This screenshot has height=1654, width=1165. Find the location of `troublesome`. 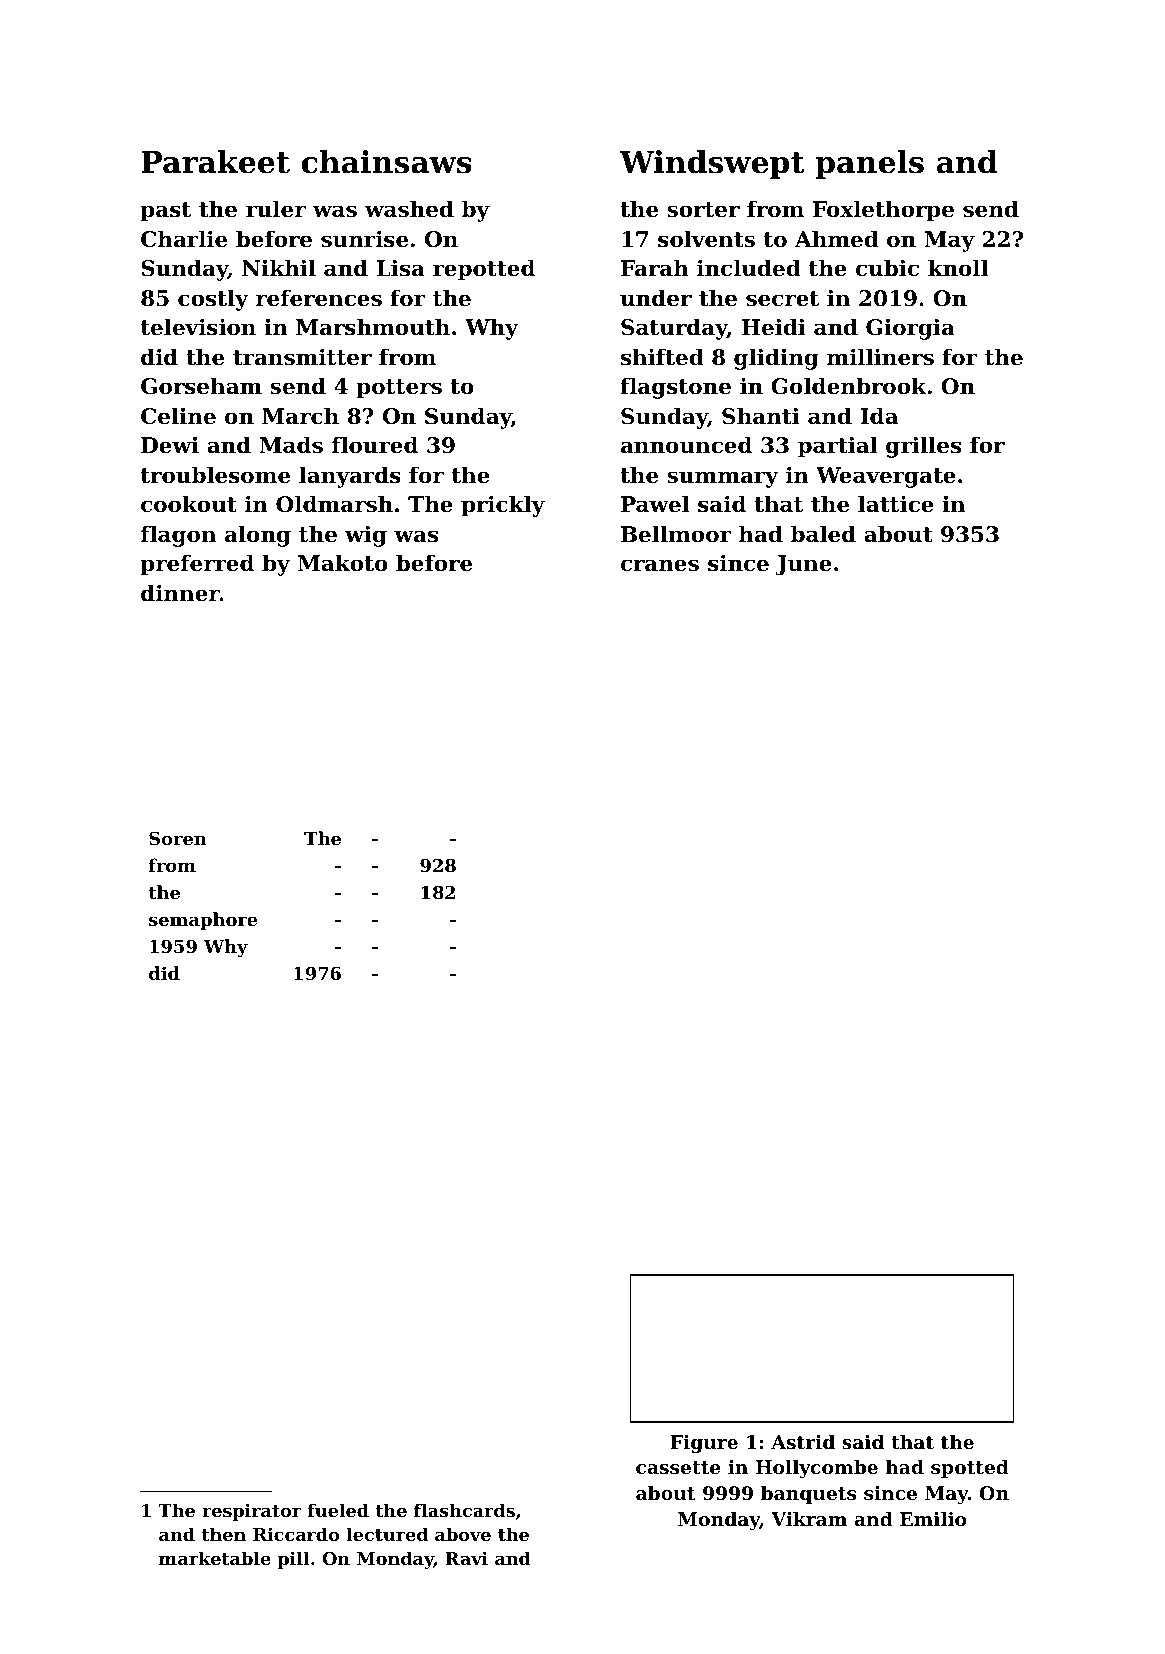

troublesome is located at coordinates (215, 475).
